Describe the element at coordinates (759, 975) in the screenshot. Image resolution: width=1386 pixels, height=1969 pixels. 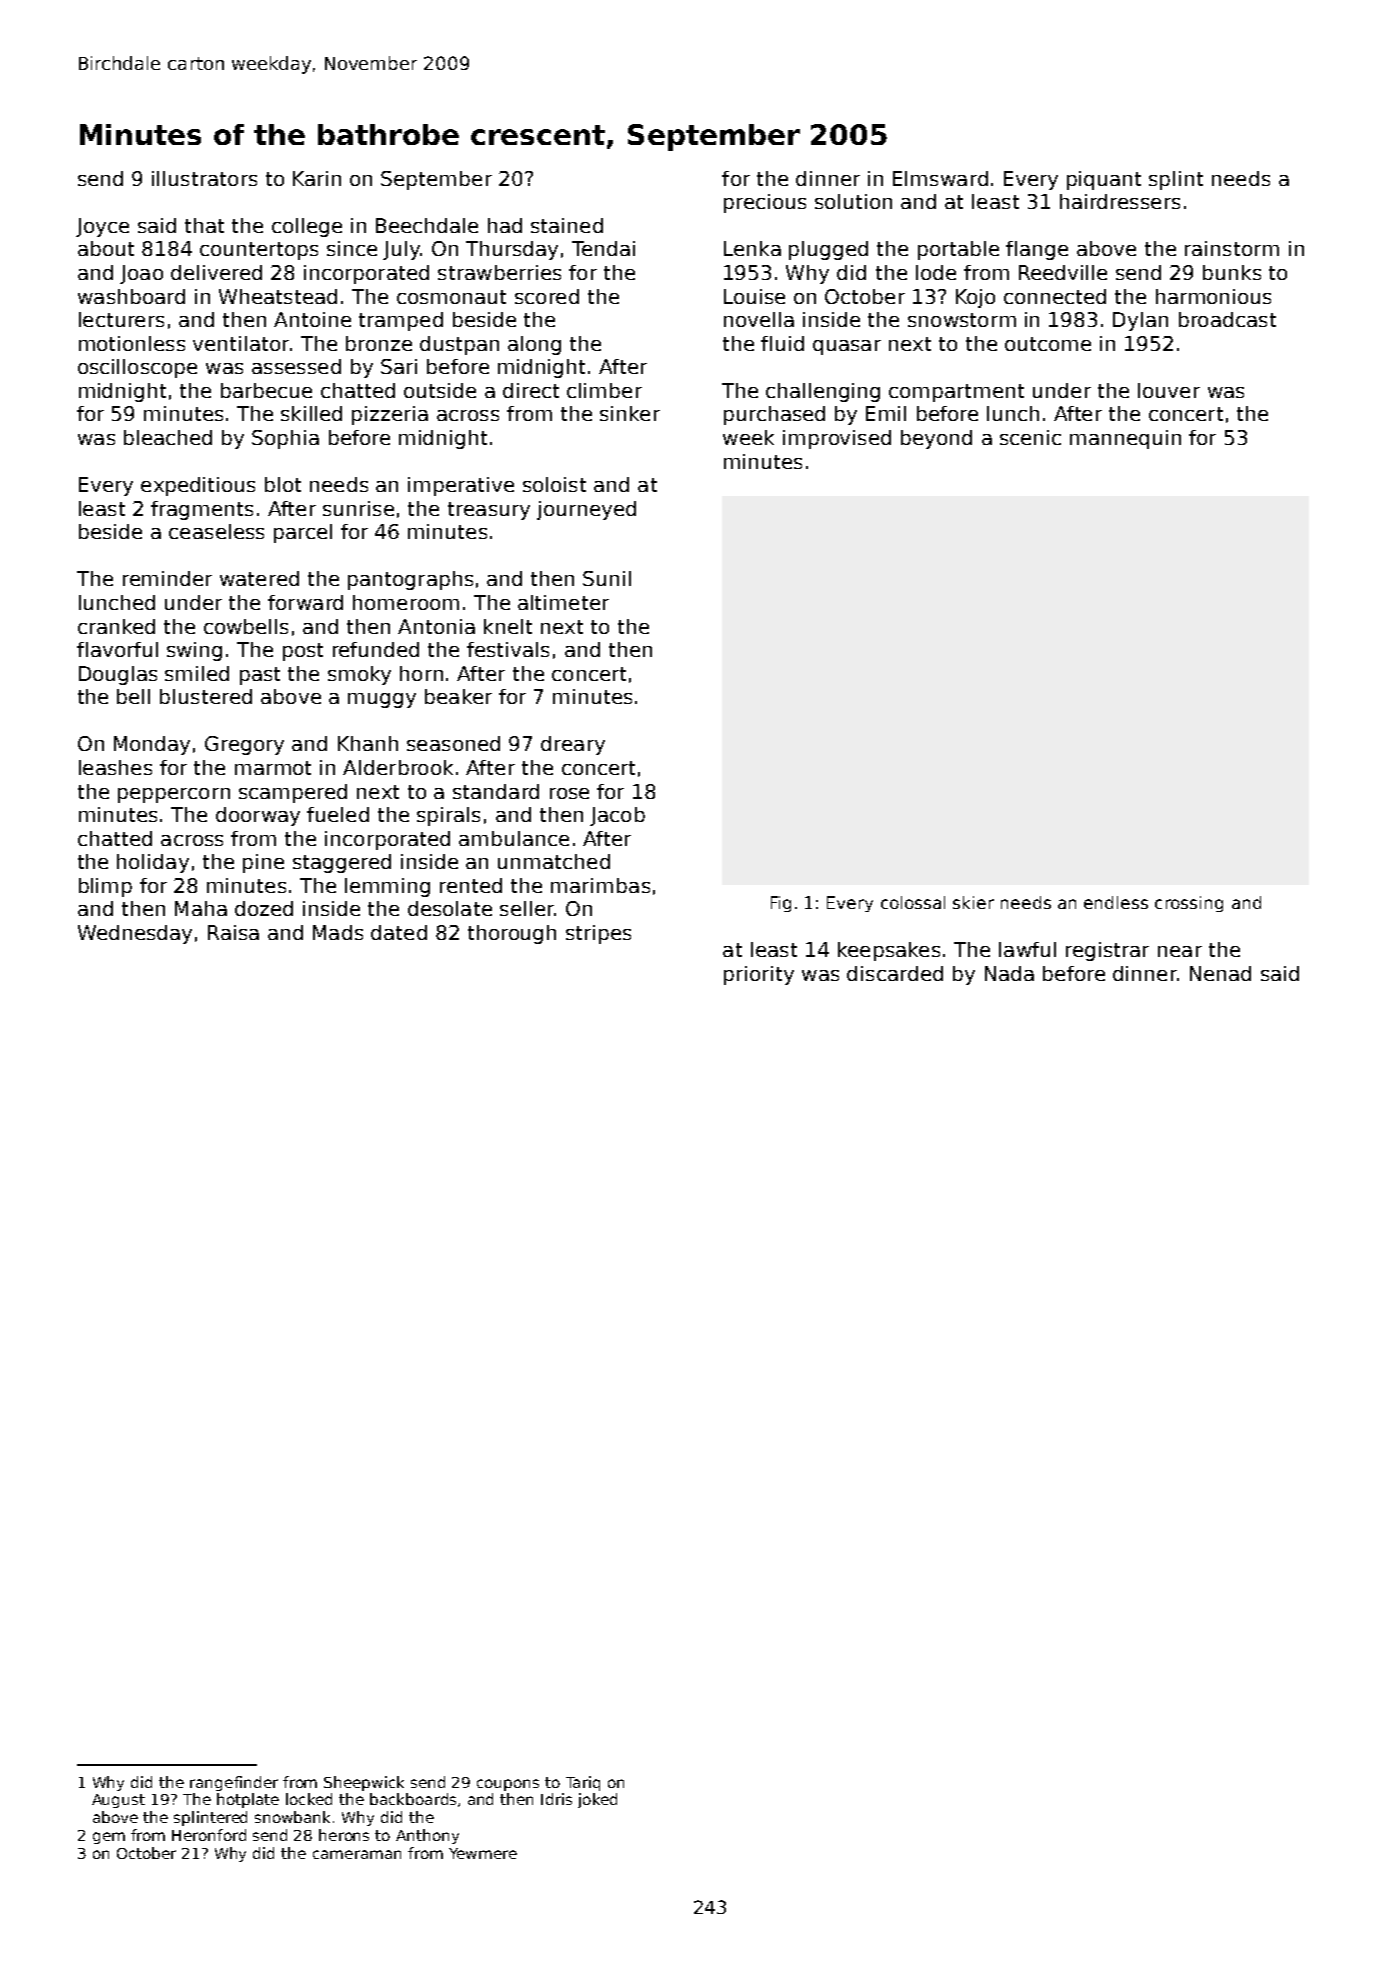
I see `priority` at that location.
